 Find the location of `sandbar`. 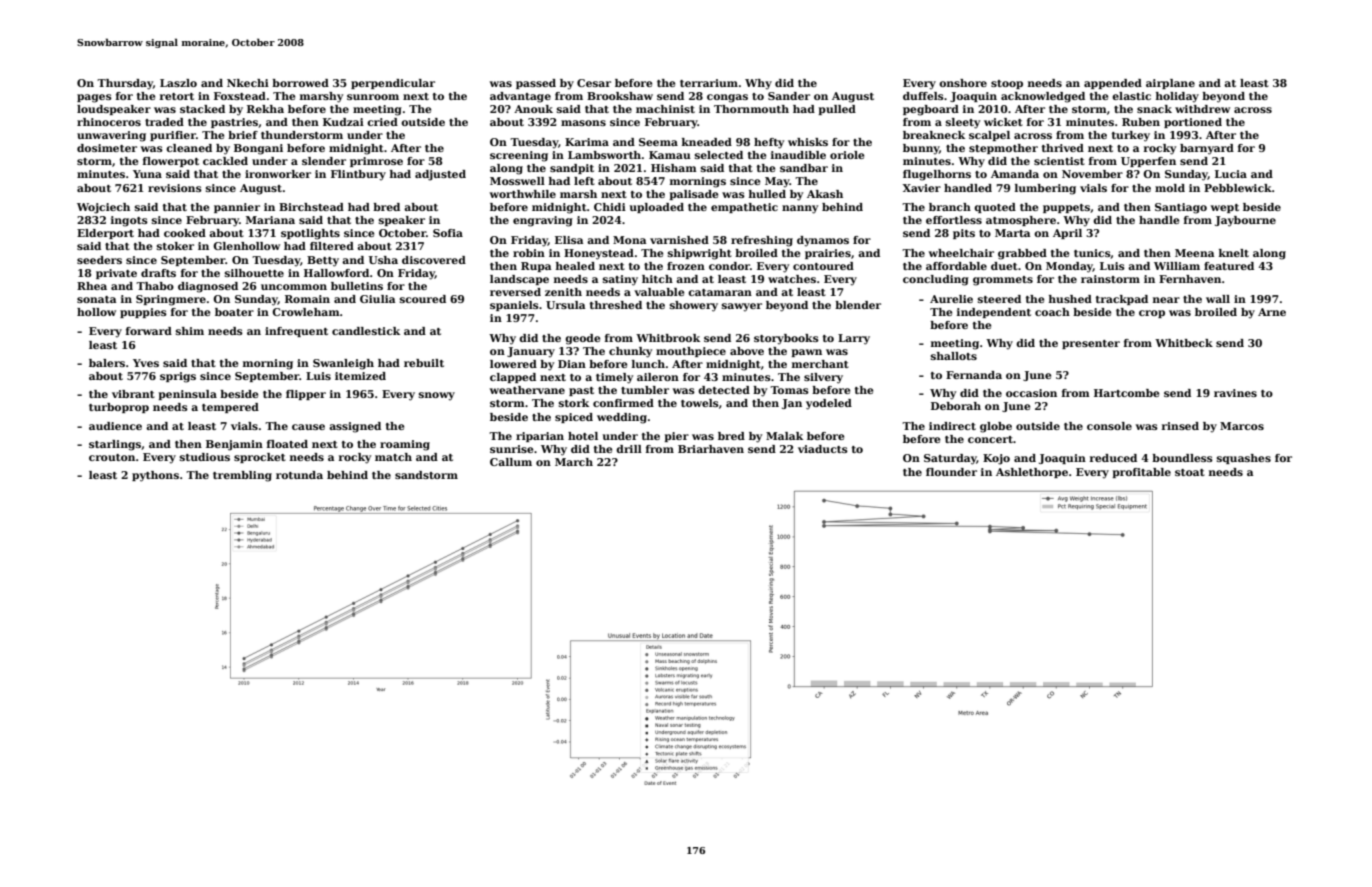

sandbar is located at coordinates (804, 168).
